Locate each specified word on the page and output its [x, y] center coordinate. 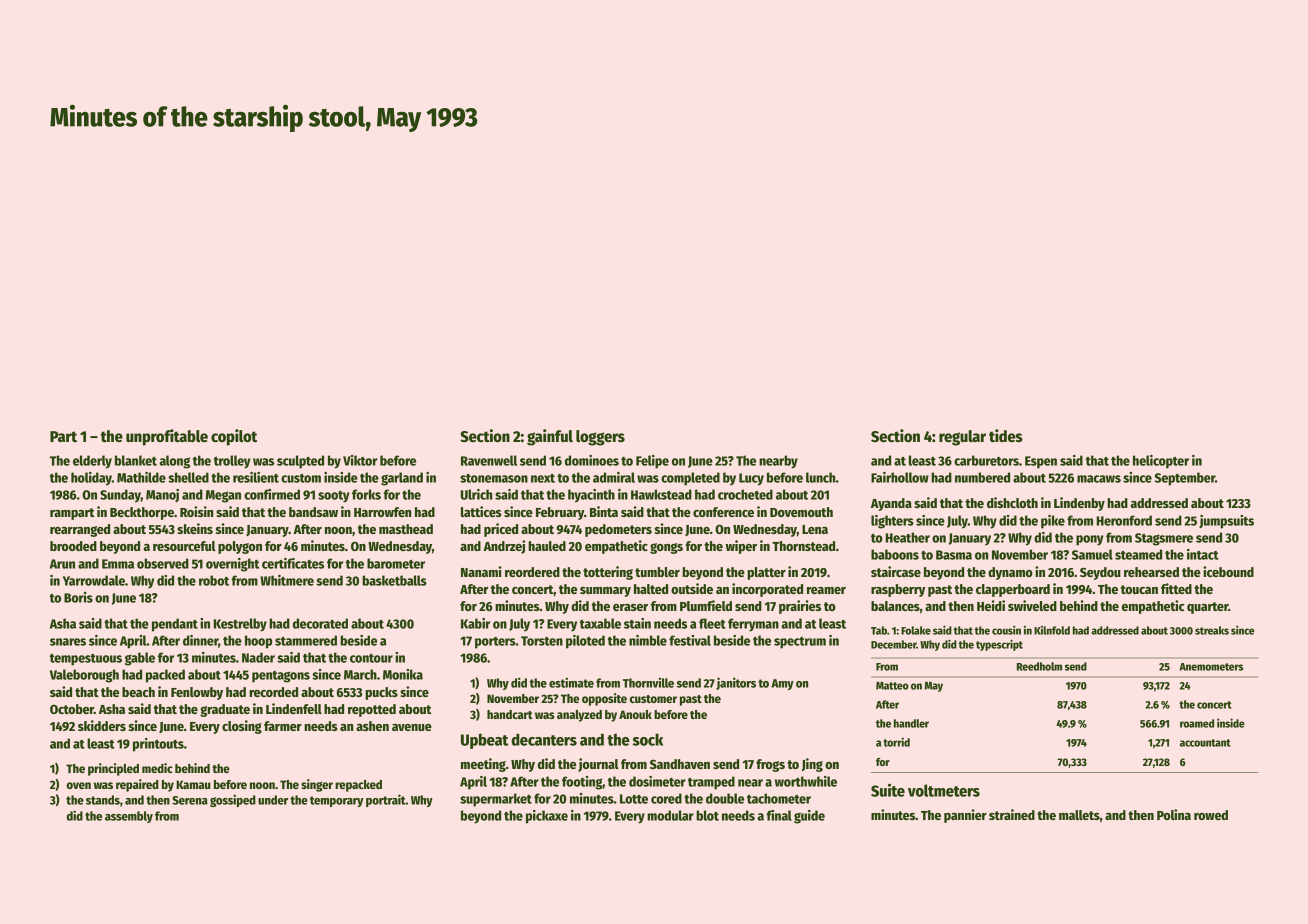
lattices [481, 511]
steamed [1138, 554]
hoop [258, 642]
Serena [190, 800]
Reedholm [1039, 666]
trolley [232, 462]
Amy [782, 684]
